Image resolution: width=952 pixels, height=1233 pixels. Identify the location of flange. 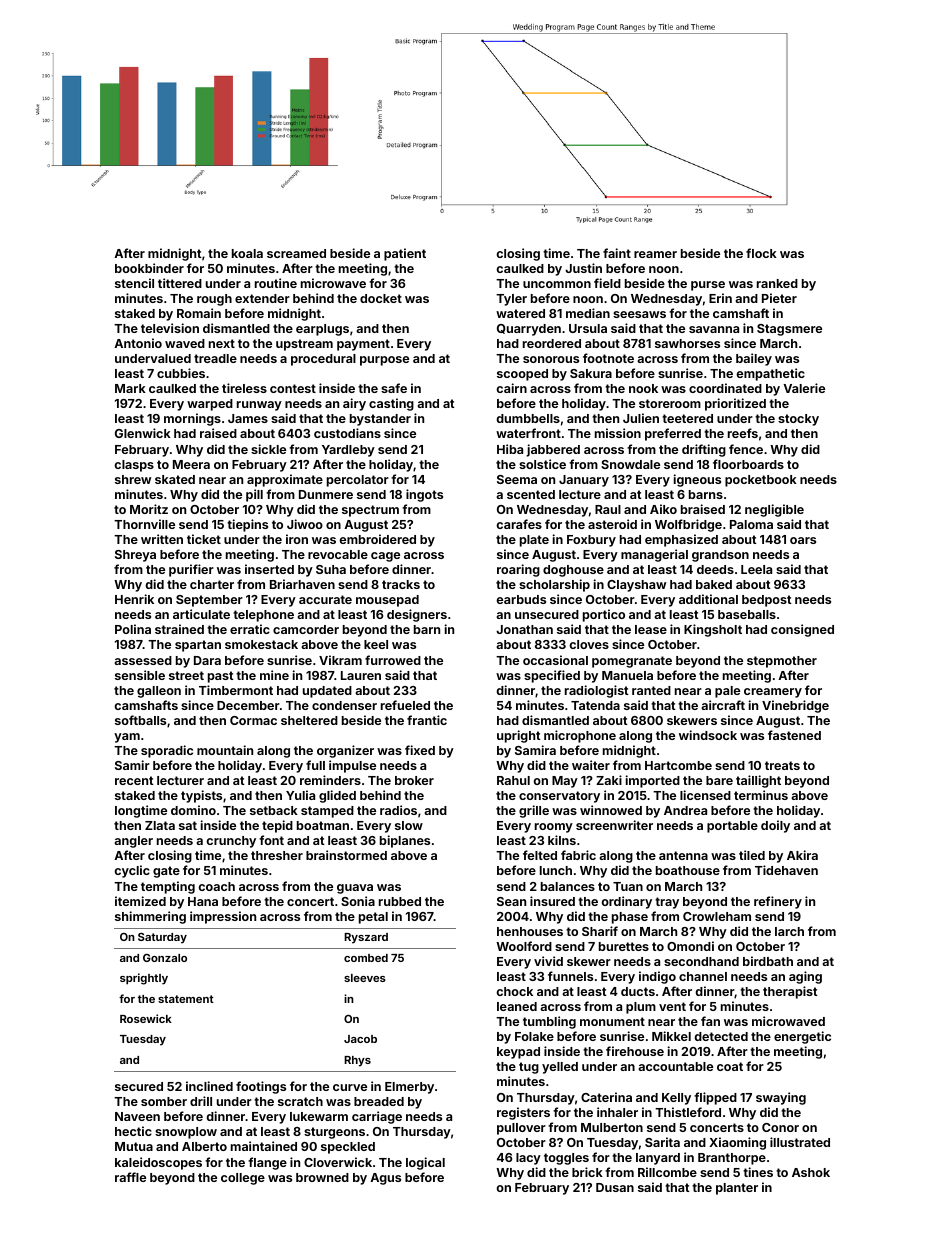
(267, 1163).
